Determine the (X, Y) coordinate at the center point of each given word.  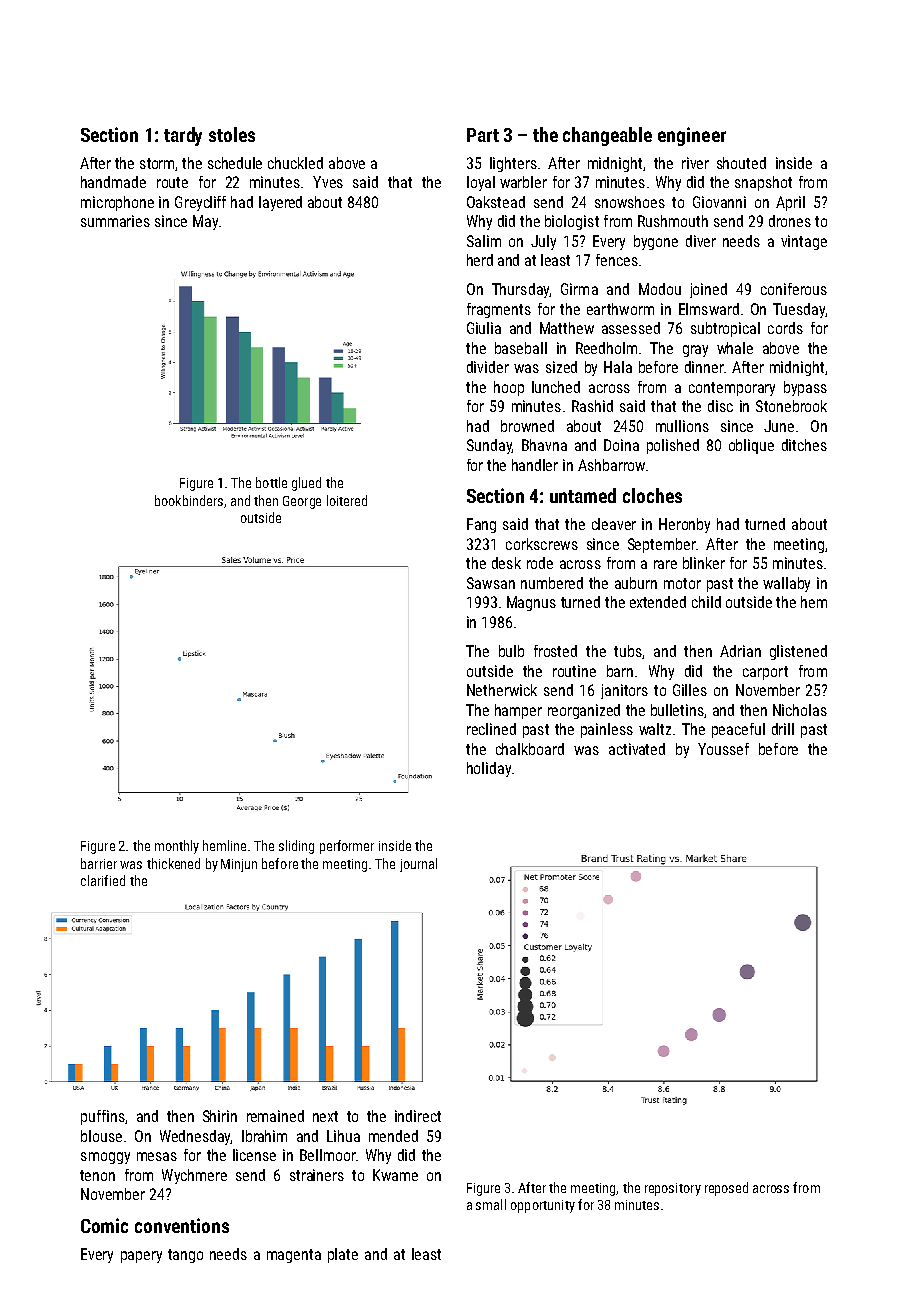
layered (280, 203)
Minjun (239, 865)
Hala (618, 367)
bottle (271, 482)
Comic (104, 1225)
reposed (726, 1189)
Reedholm (606, 348)
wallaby (786, 584)
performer (347, 847)
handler (535, 465)
